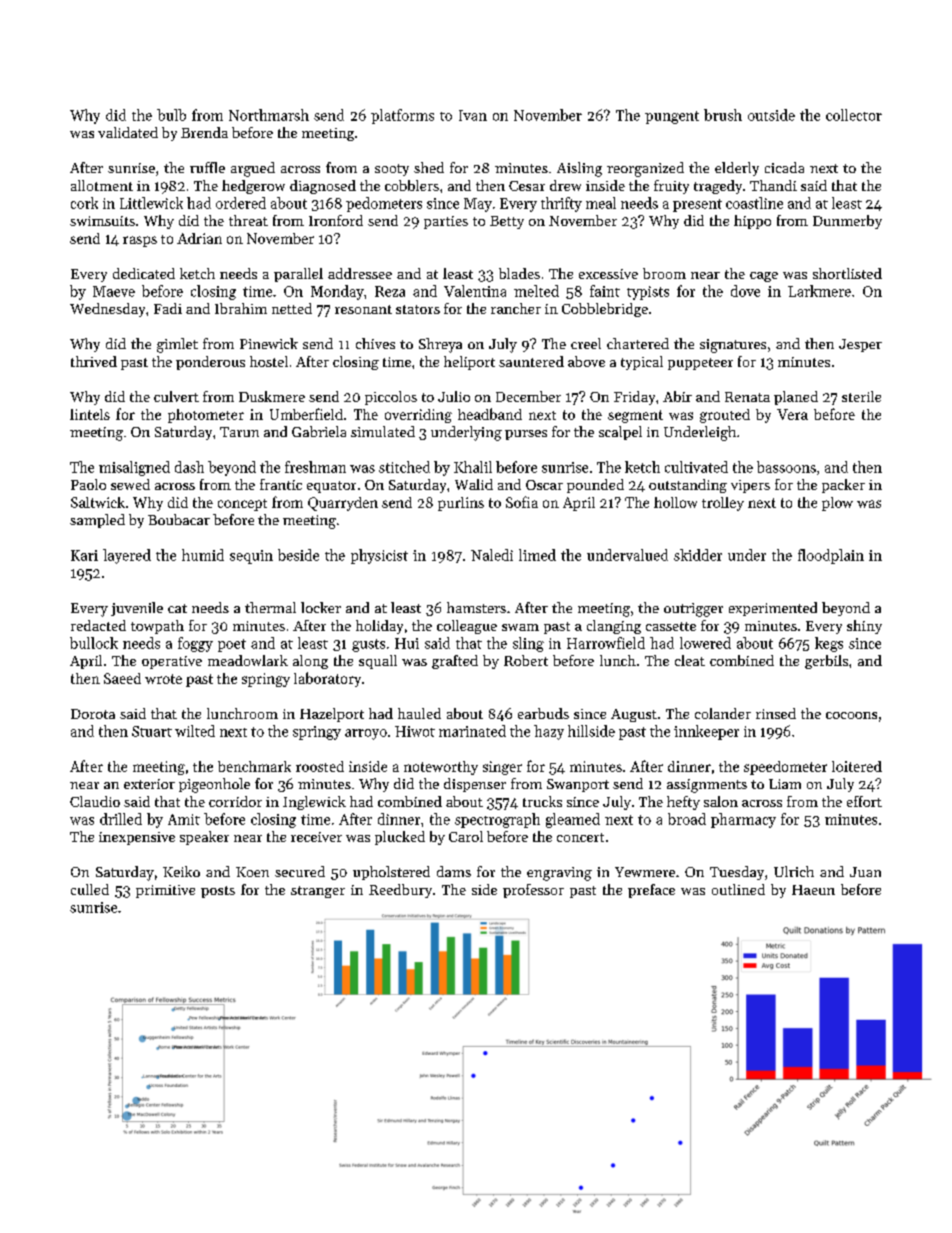  Describe the element at coordinates (84, 555) in the document. I see `Kari` at that location.
